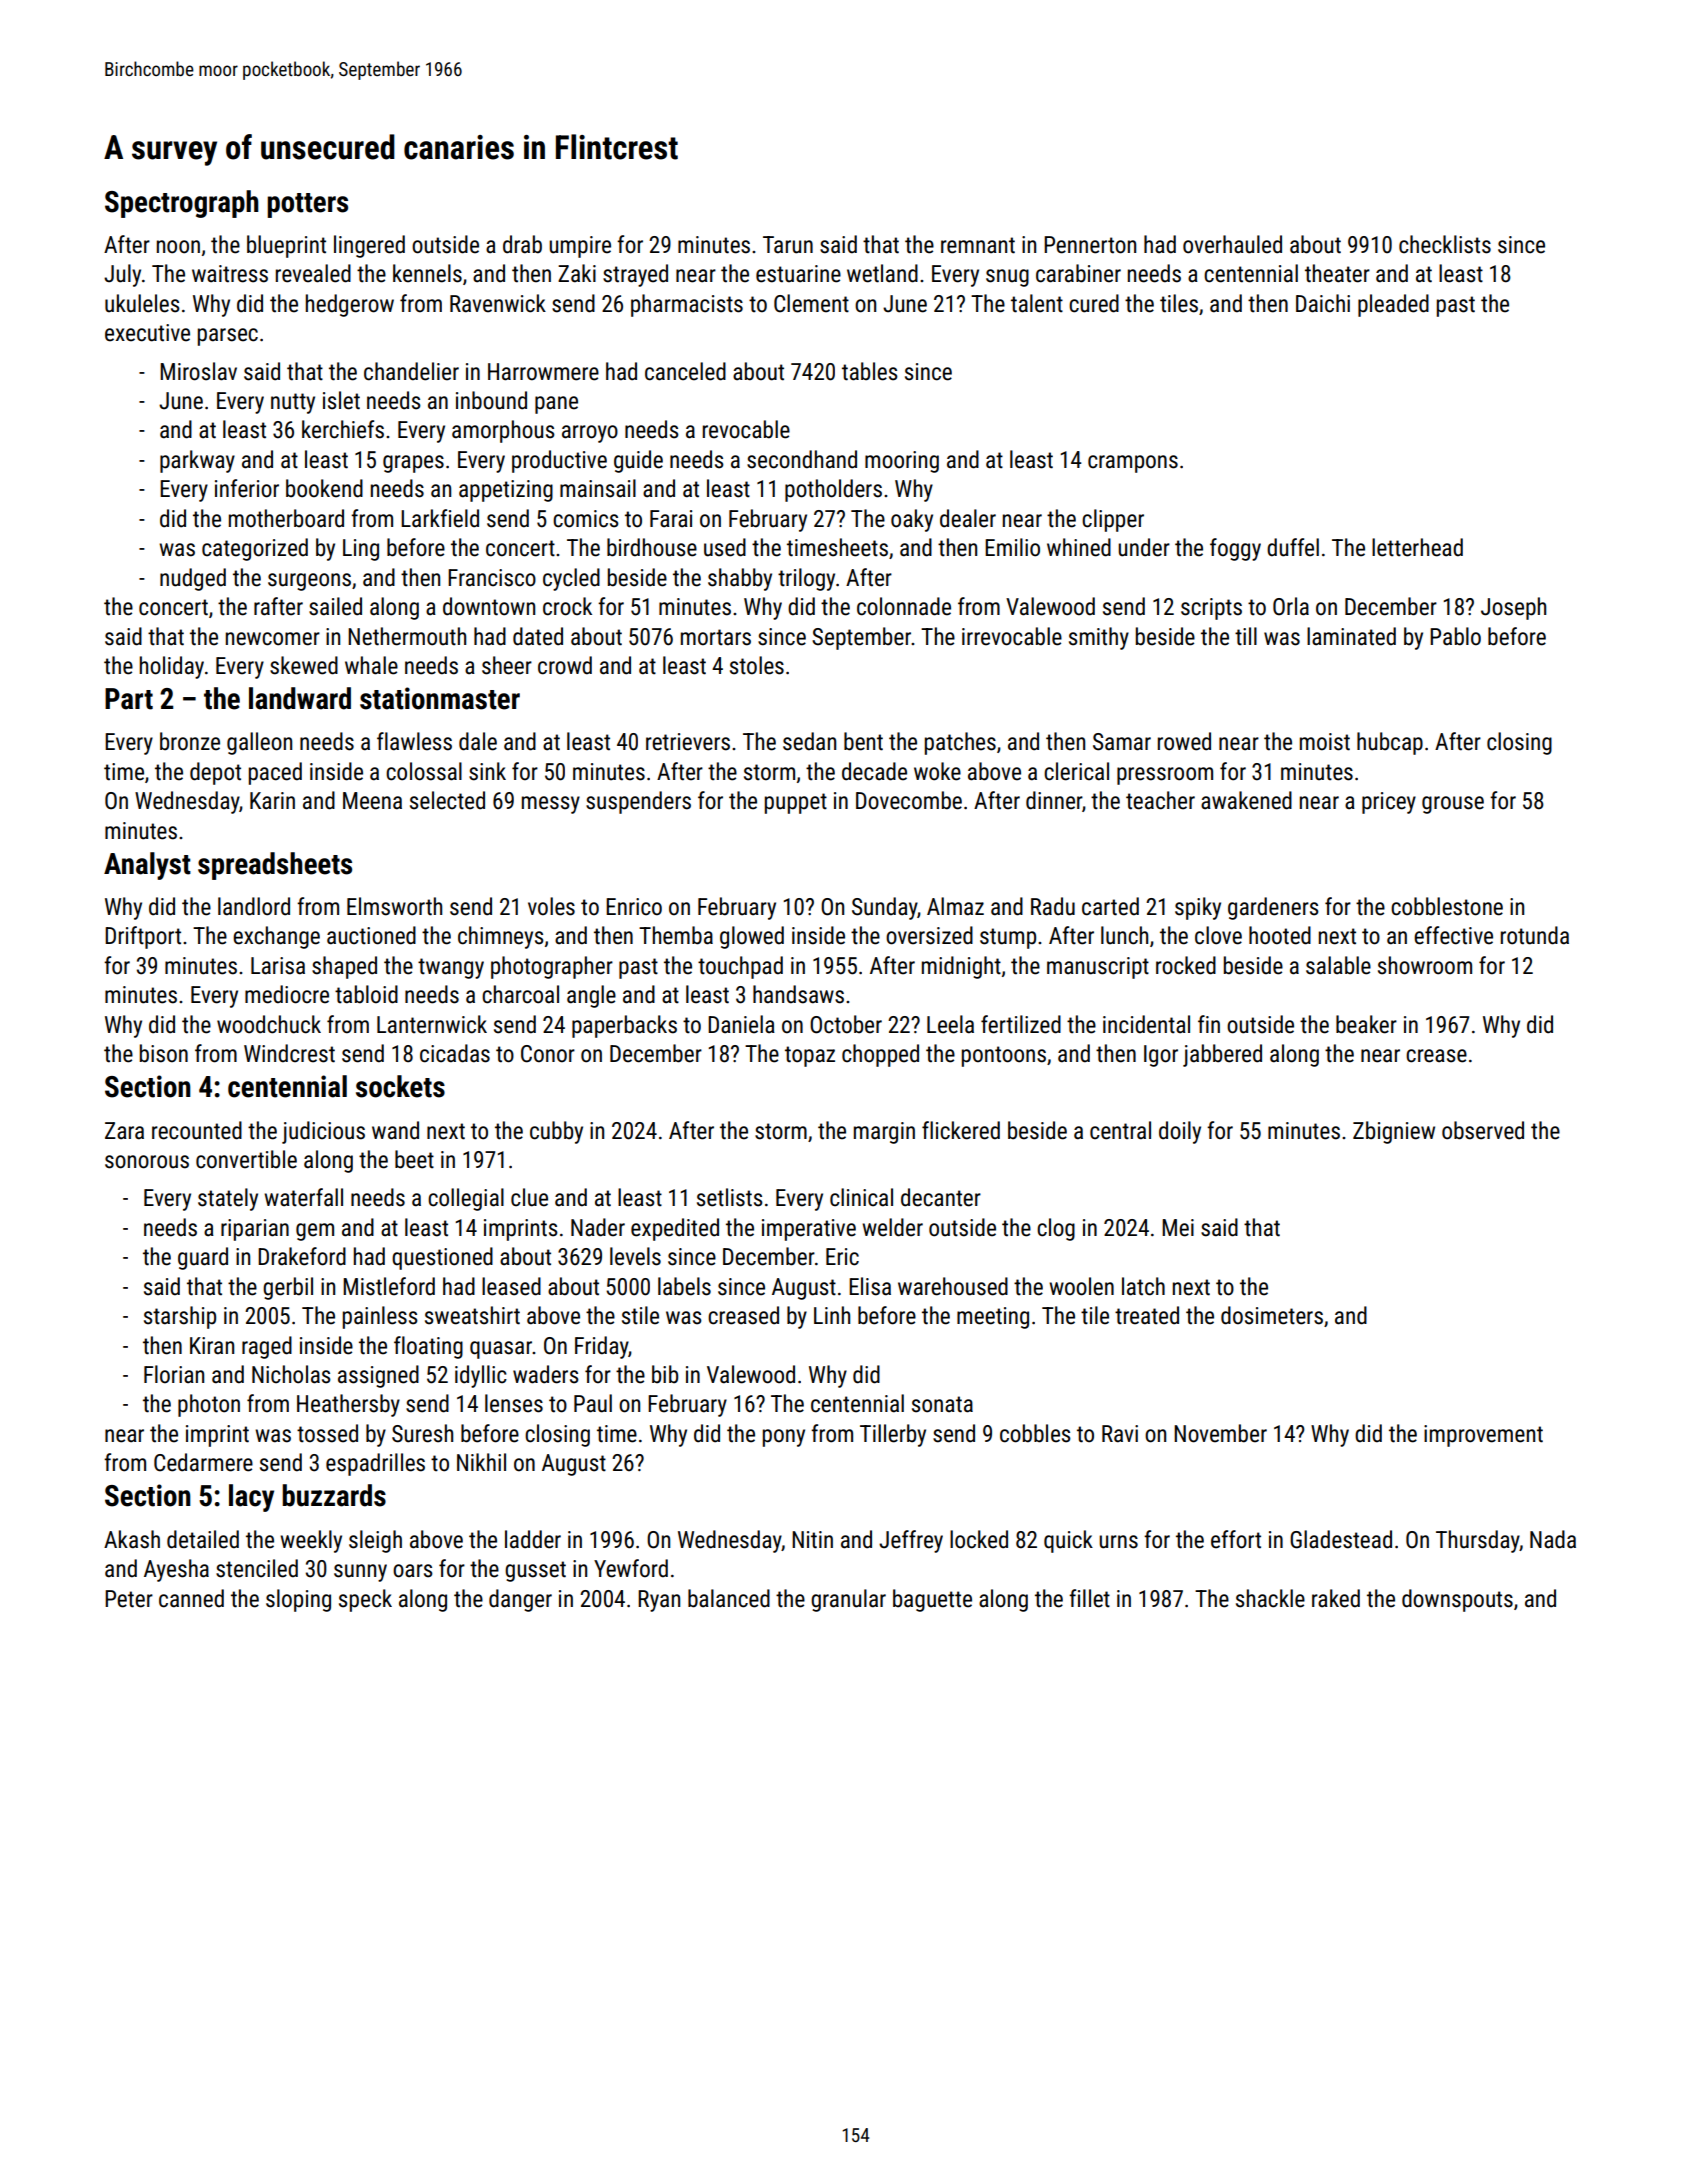 The width and height of the document is (1683, 2178). Describe the element at coordinates (1457, 1600) in the document. I see `downspouts` at that location.
